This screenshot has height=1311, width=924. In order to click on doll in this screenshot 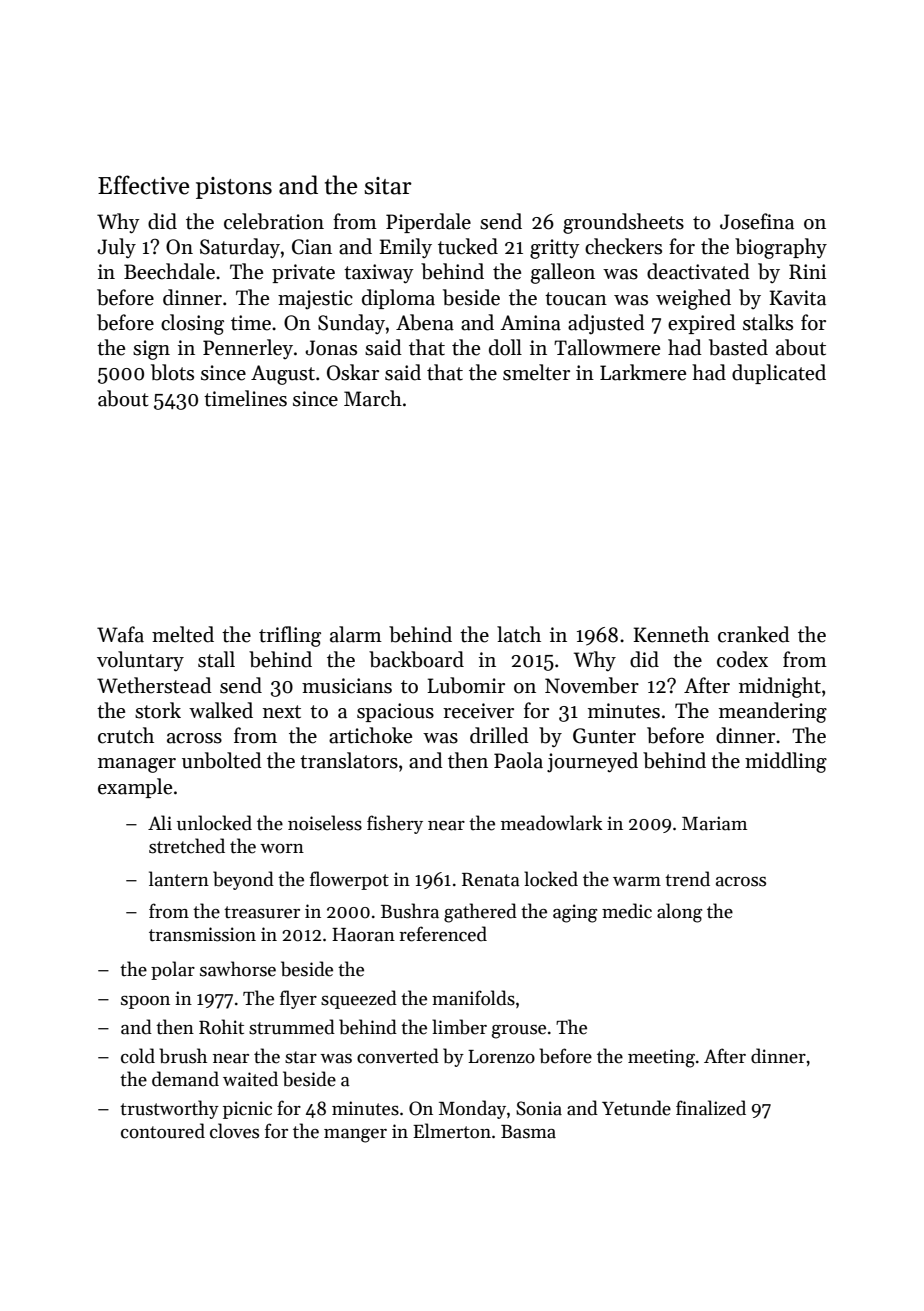, I will do `click(505, 347)`.
